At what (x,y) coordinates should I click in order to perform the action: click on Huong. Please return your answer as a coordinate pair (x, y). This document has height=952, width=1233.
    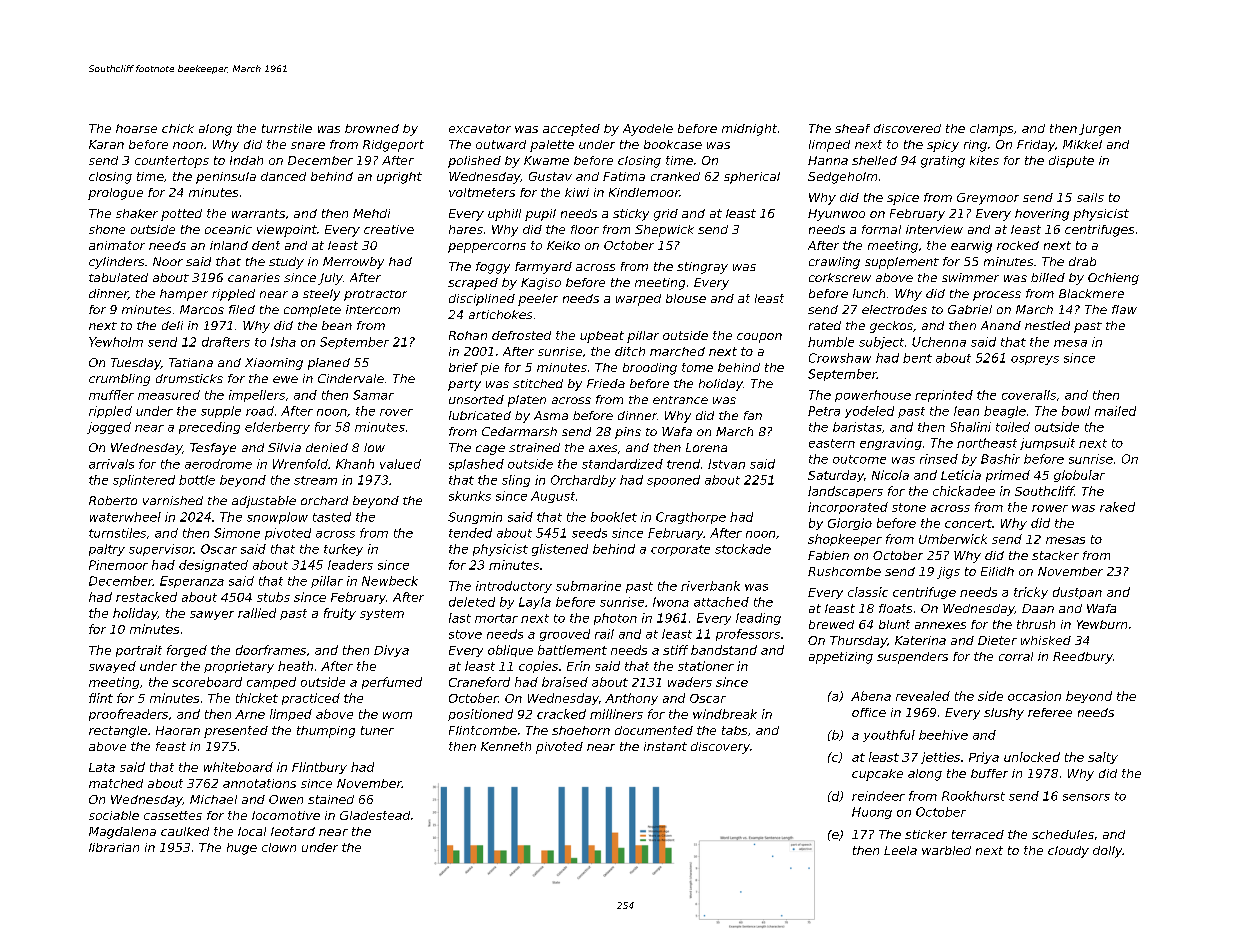
    Looking at the image, I should click on (872, 813).
